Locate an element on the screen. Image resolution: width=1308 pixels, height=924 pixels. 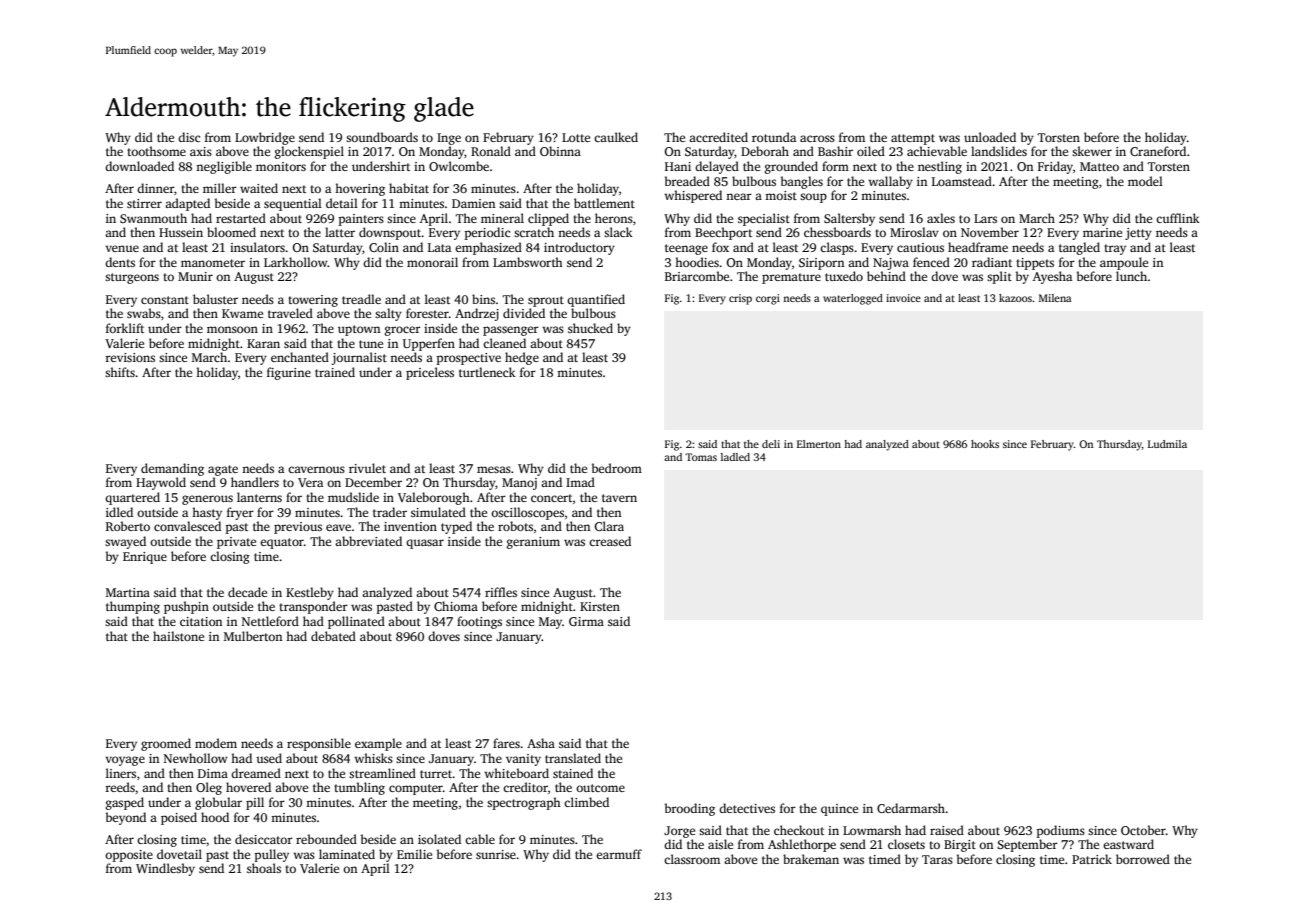
Milena is located at coordinates (1055, 298).
